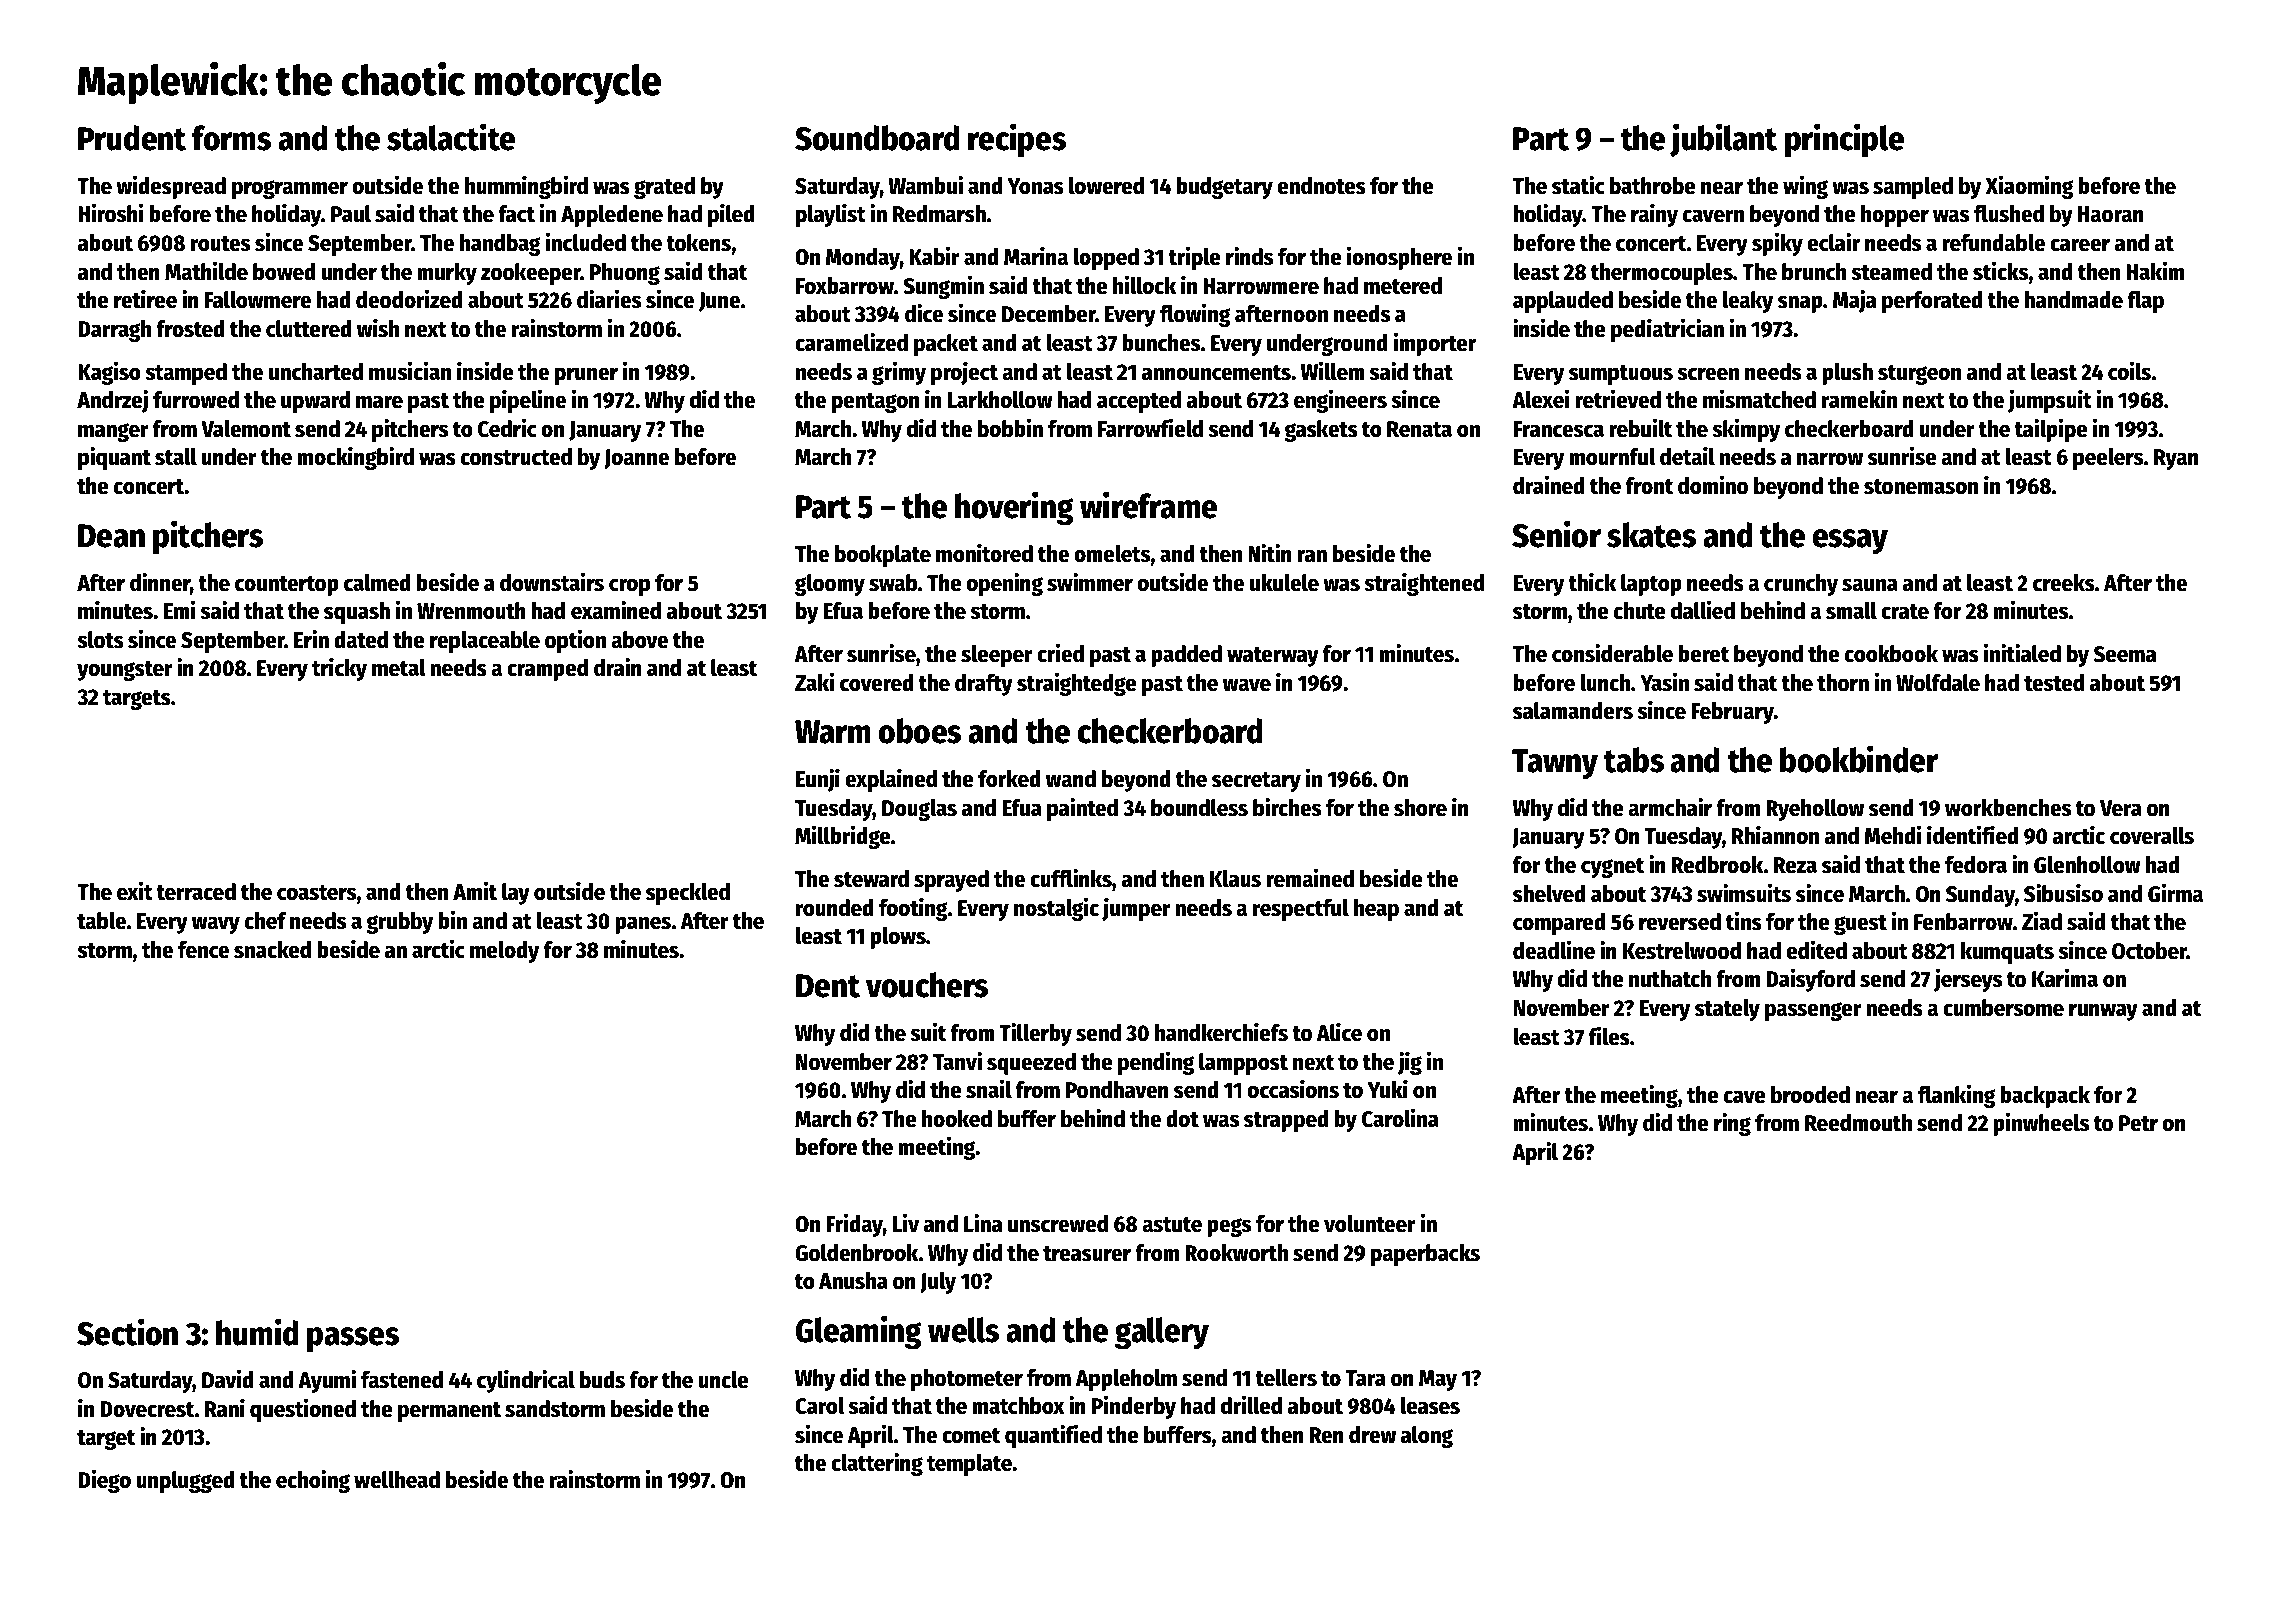  Describe the element at coordinates (135, 891) in the screenshot. I see `exit` at that location.
